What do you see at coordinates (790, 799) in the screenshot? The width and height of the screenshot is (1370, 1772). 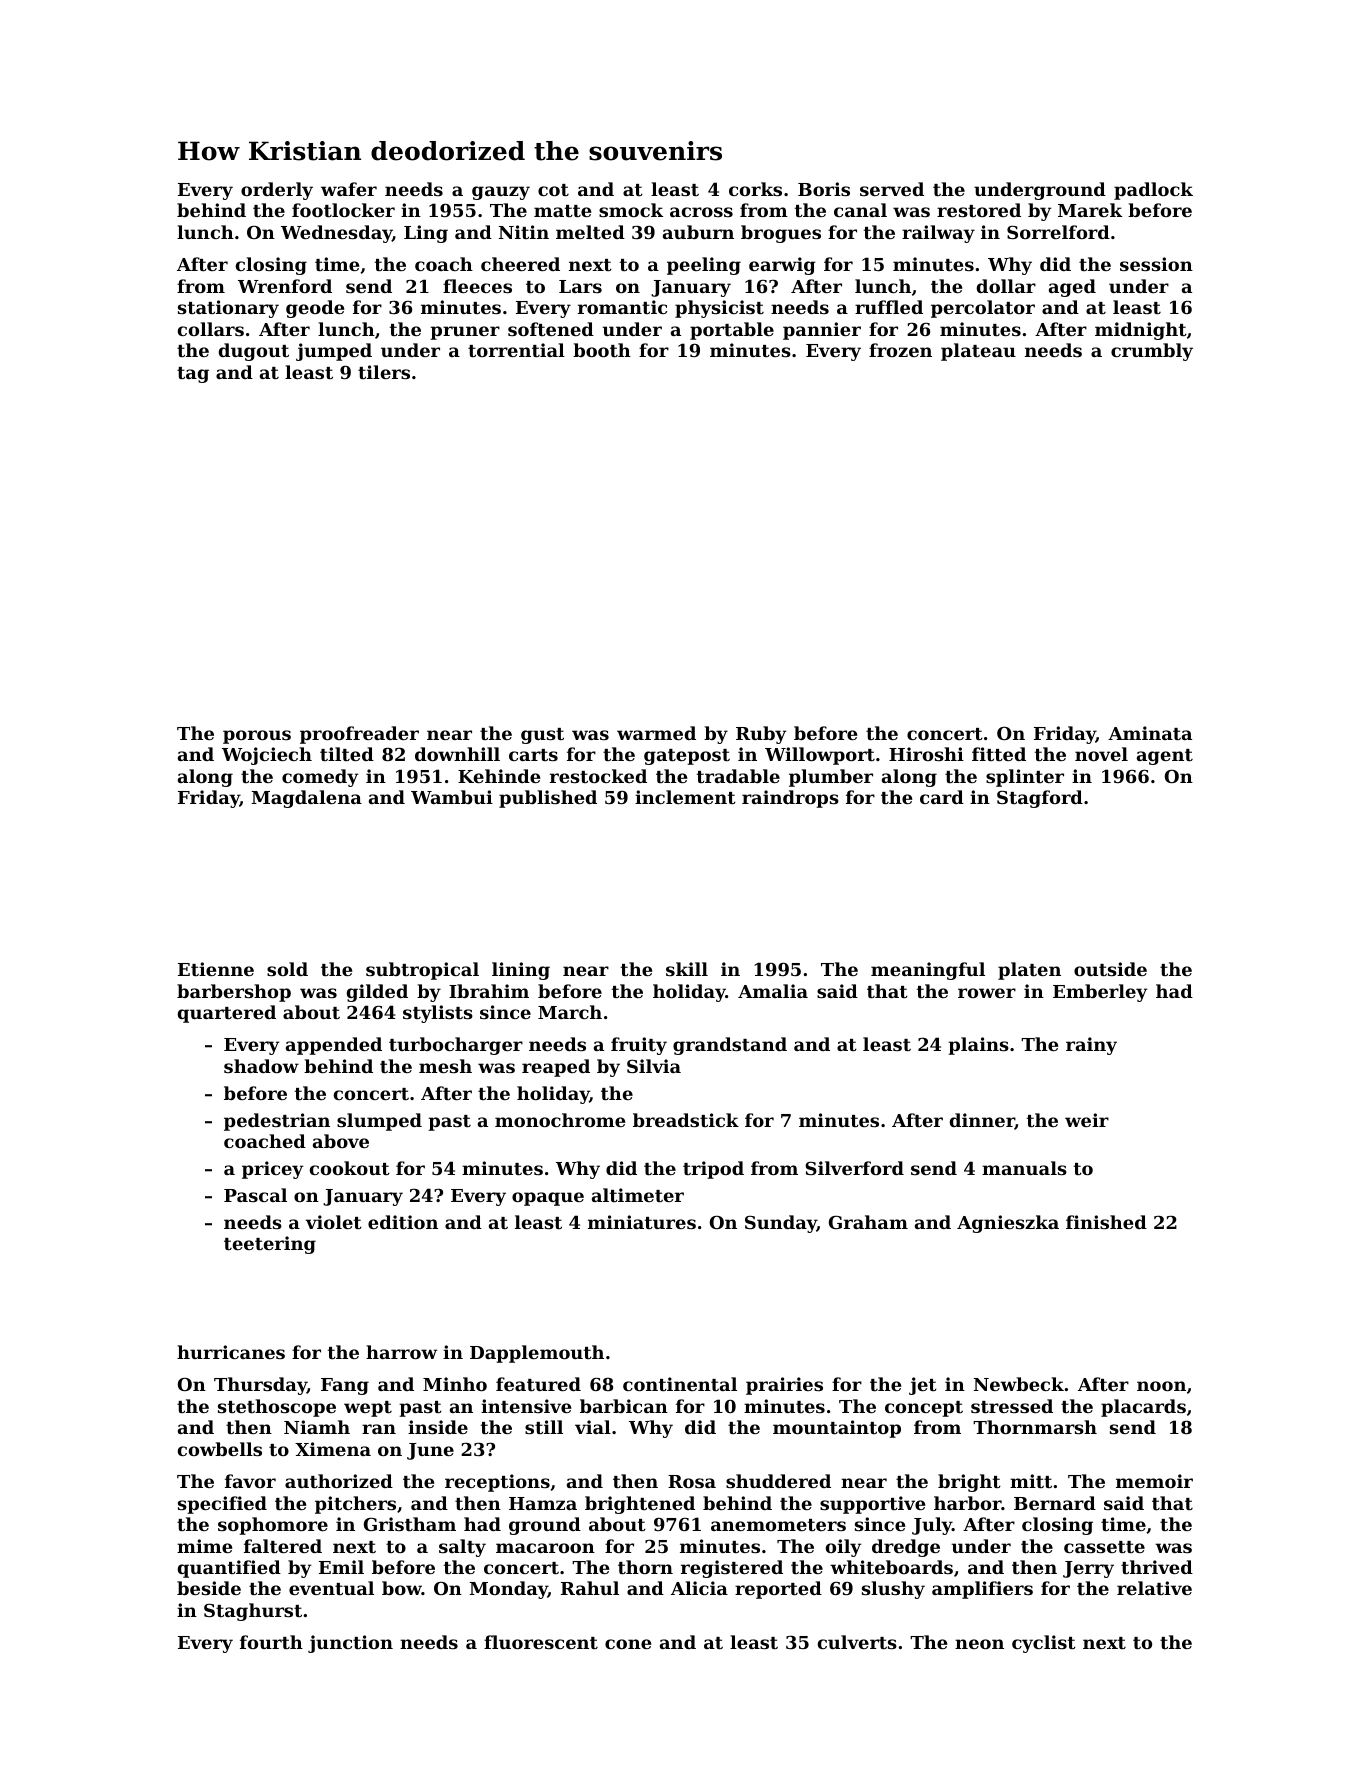 I see `raindrops` at bounding box center [790, 799].
